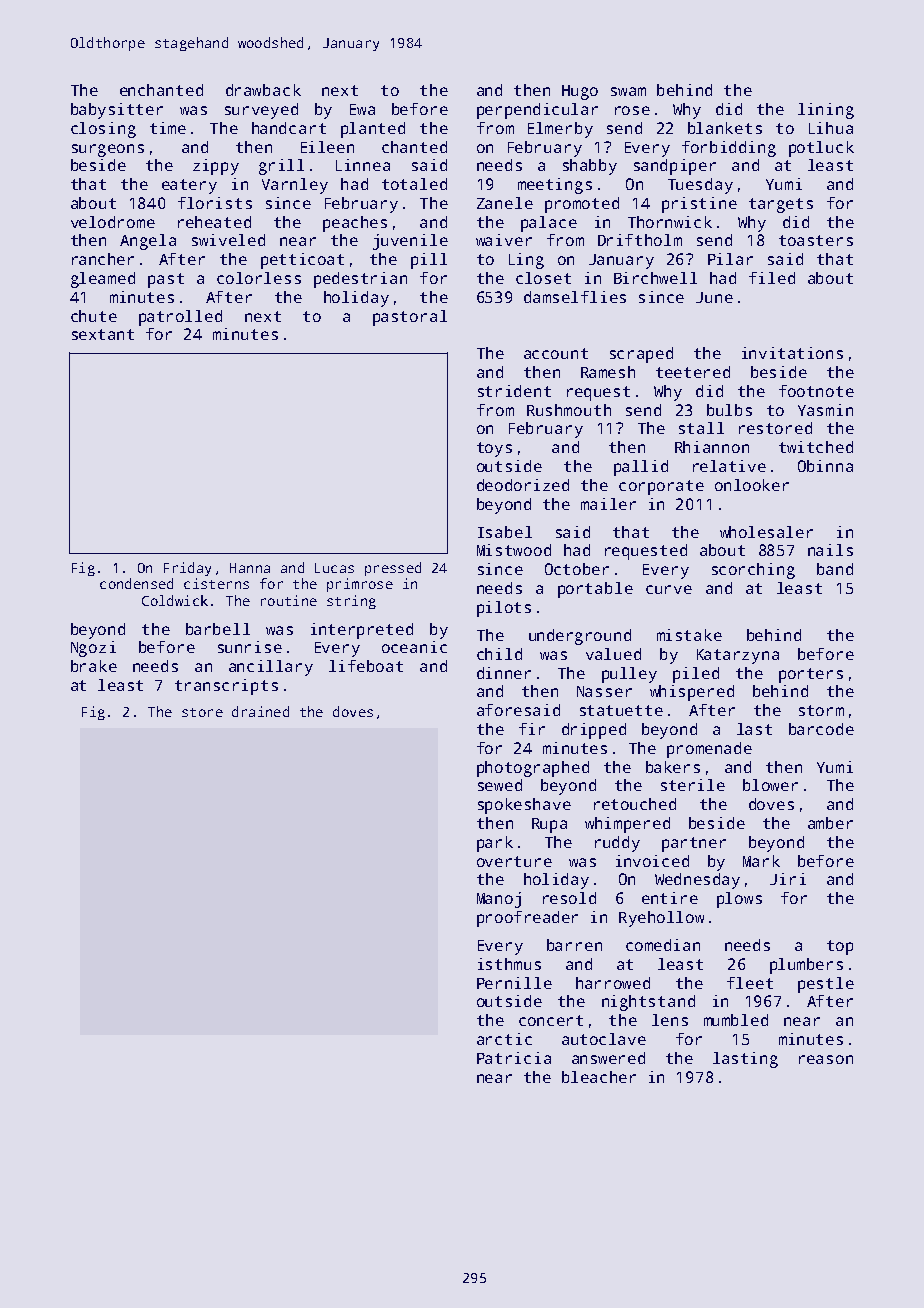  I want to click on brake, so click(94, 666).
